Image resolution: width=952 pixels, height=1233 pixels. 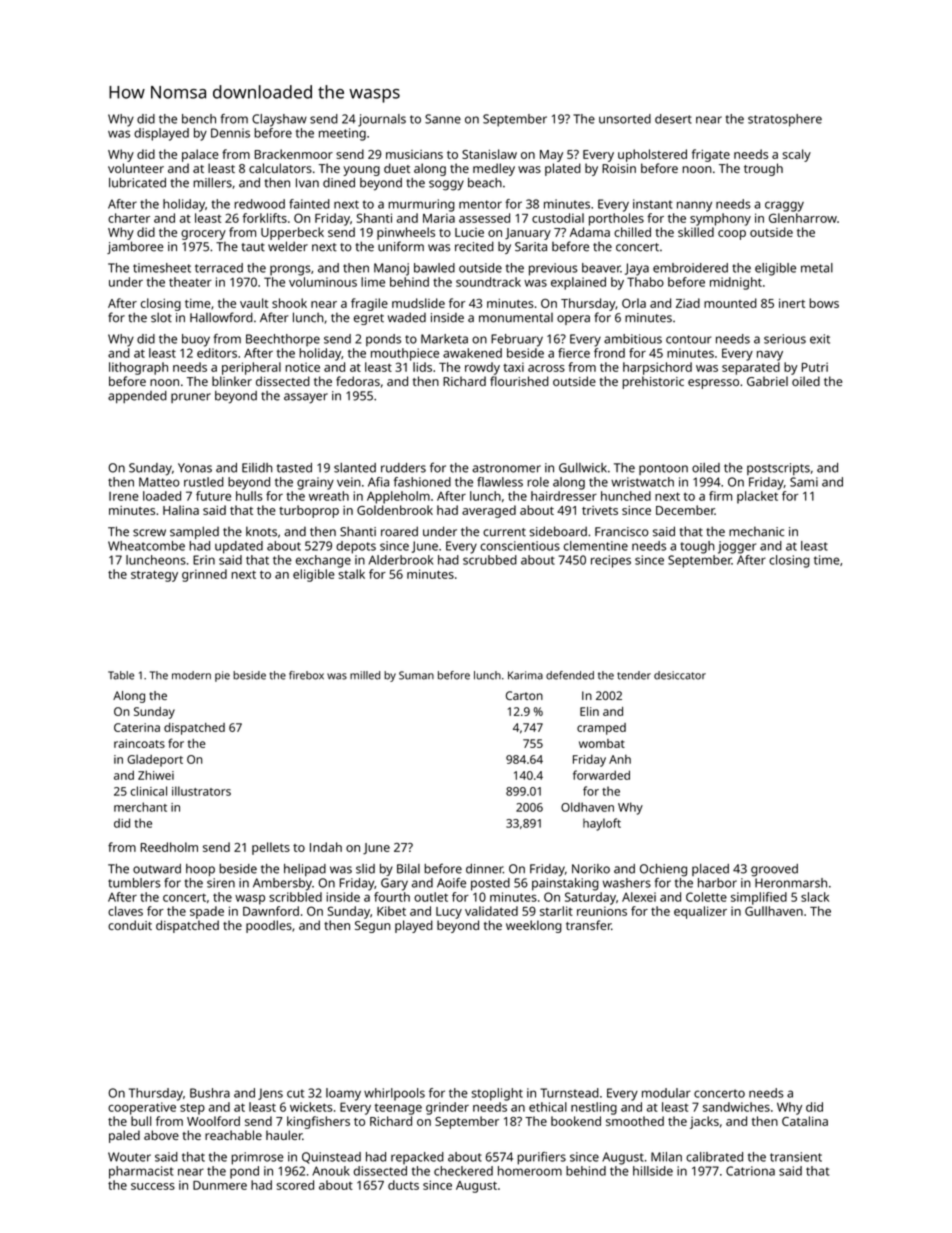 What do you see at coordinates (129, 1157) in the page?
I see `Wouter` at bounding box center [129, 1157].
